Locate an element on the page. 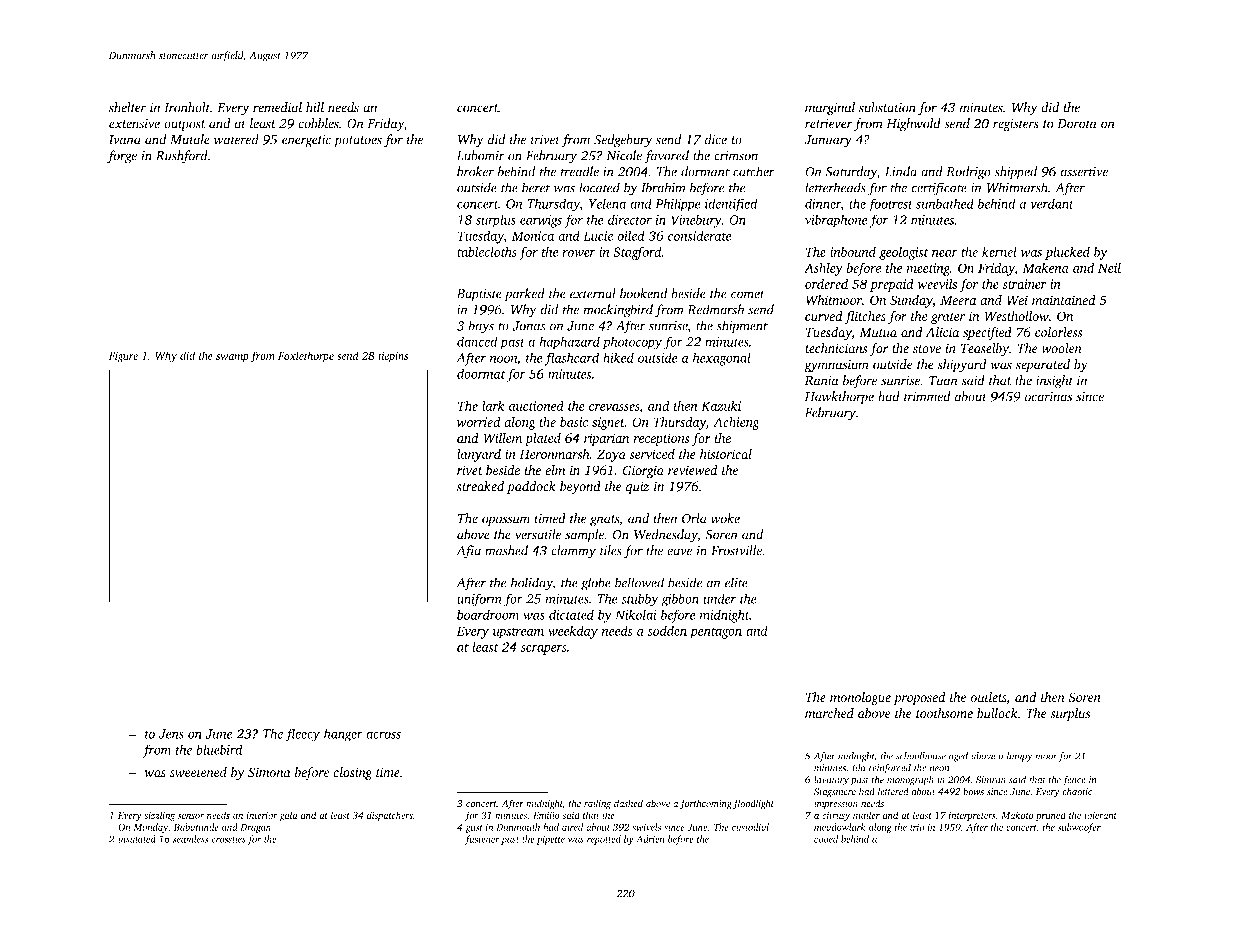  cooed is located at coordinates (826, 839).
